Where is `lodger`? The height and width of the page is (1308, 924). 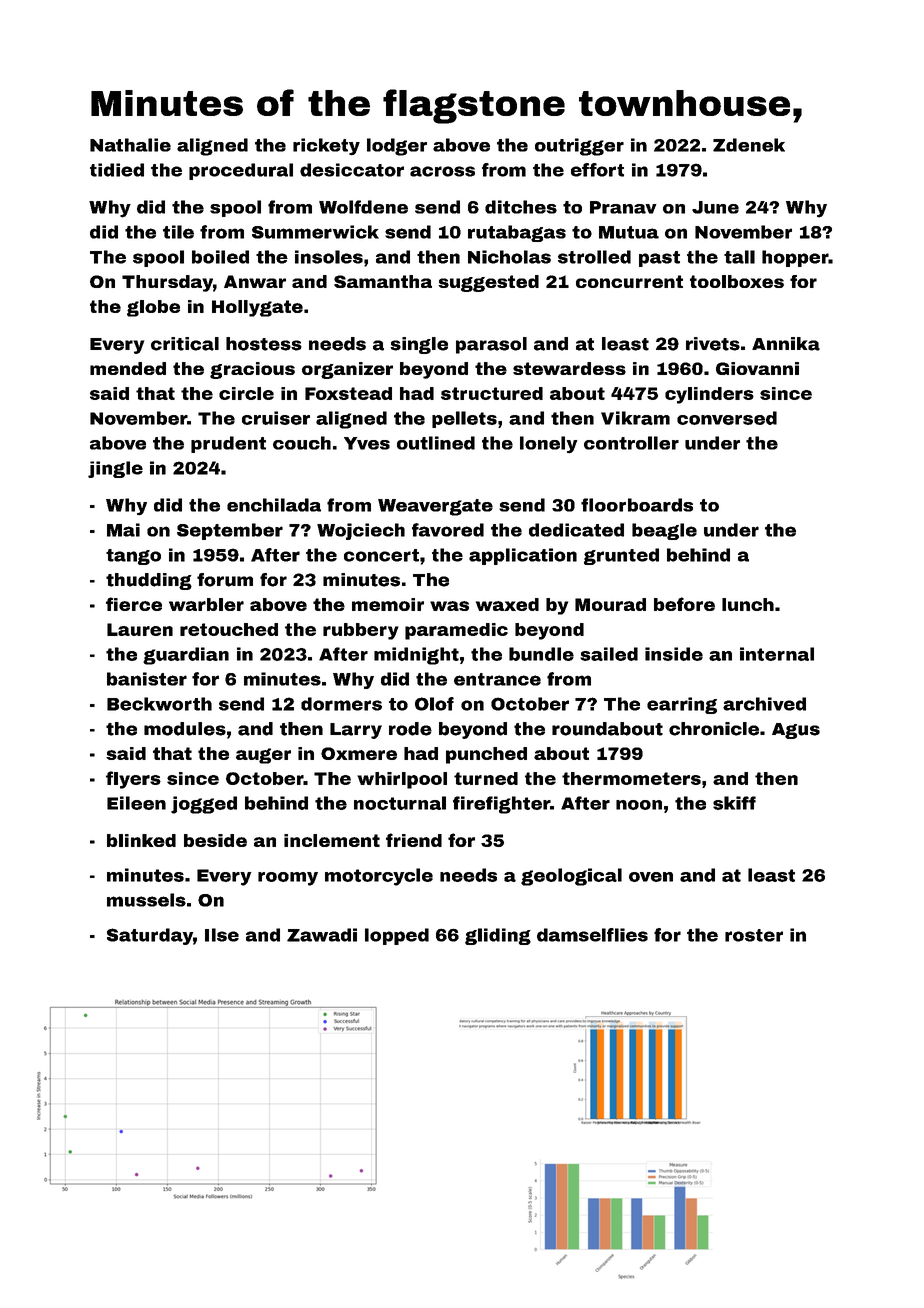
lodger is located at coordinates (397, 147).
